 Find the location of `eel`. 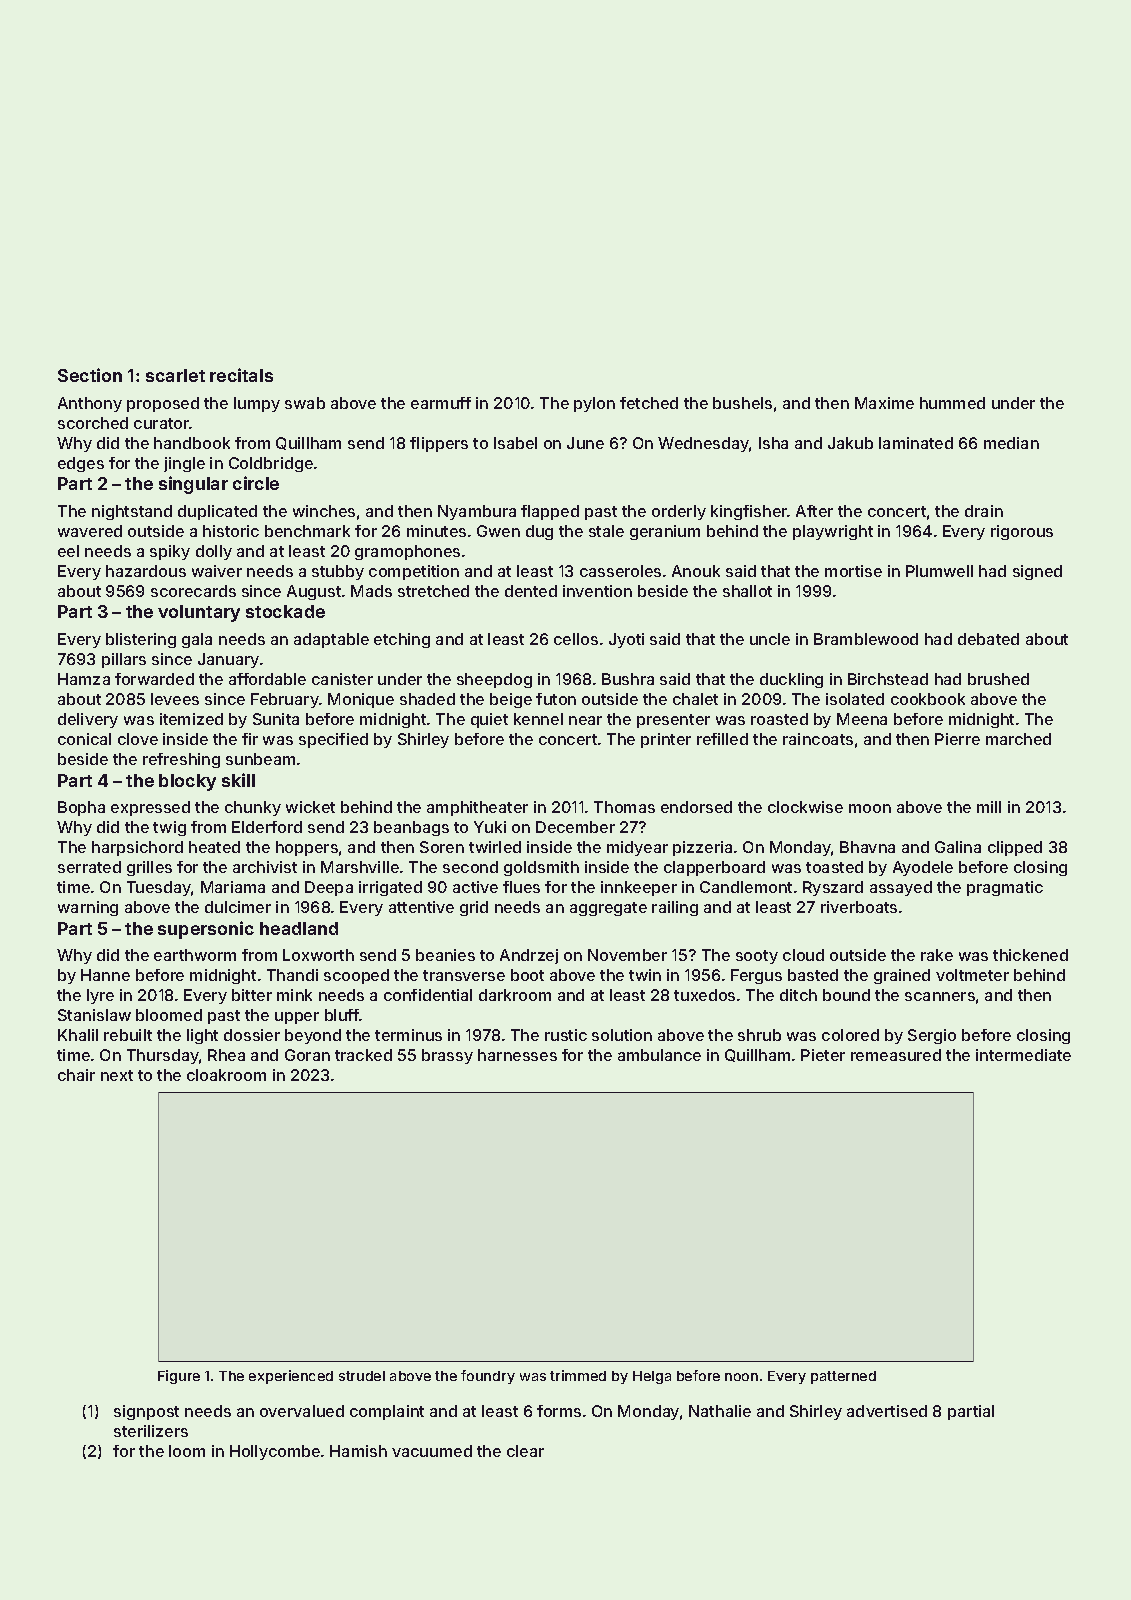

eel is located at coordinates (68, 551).
